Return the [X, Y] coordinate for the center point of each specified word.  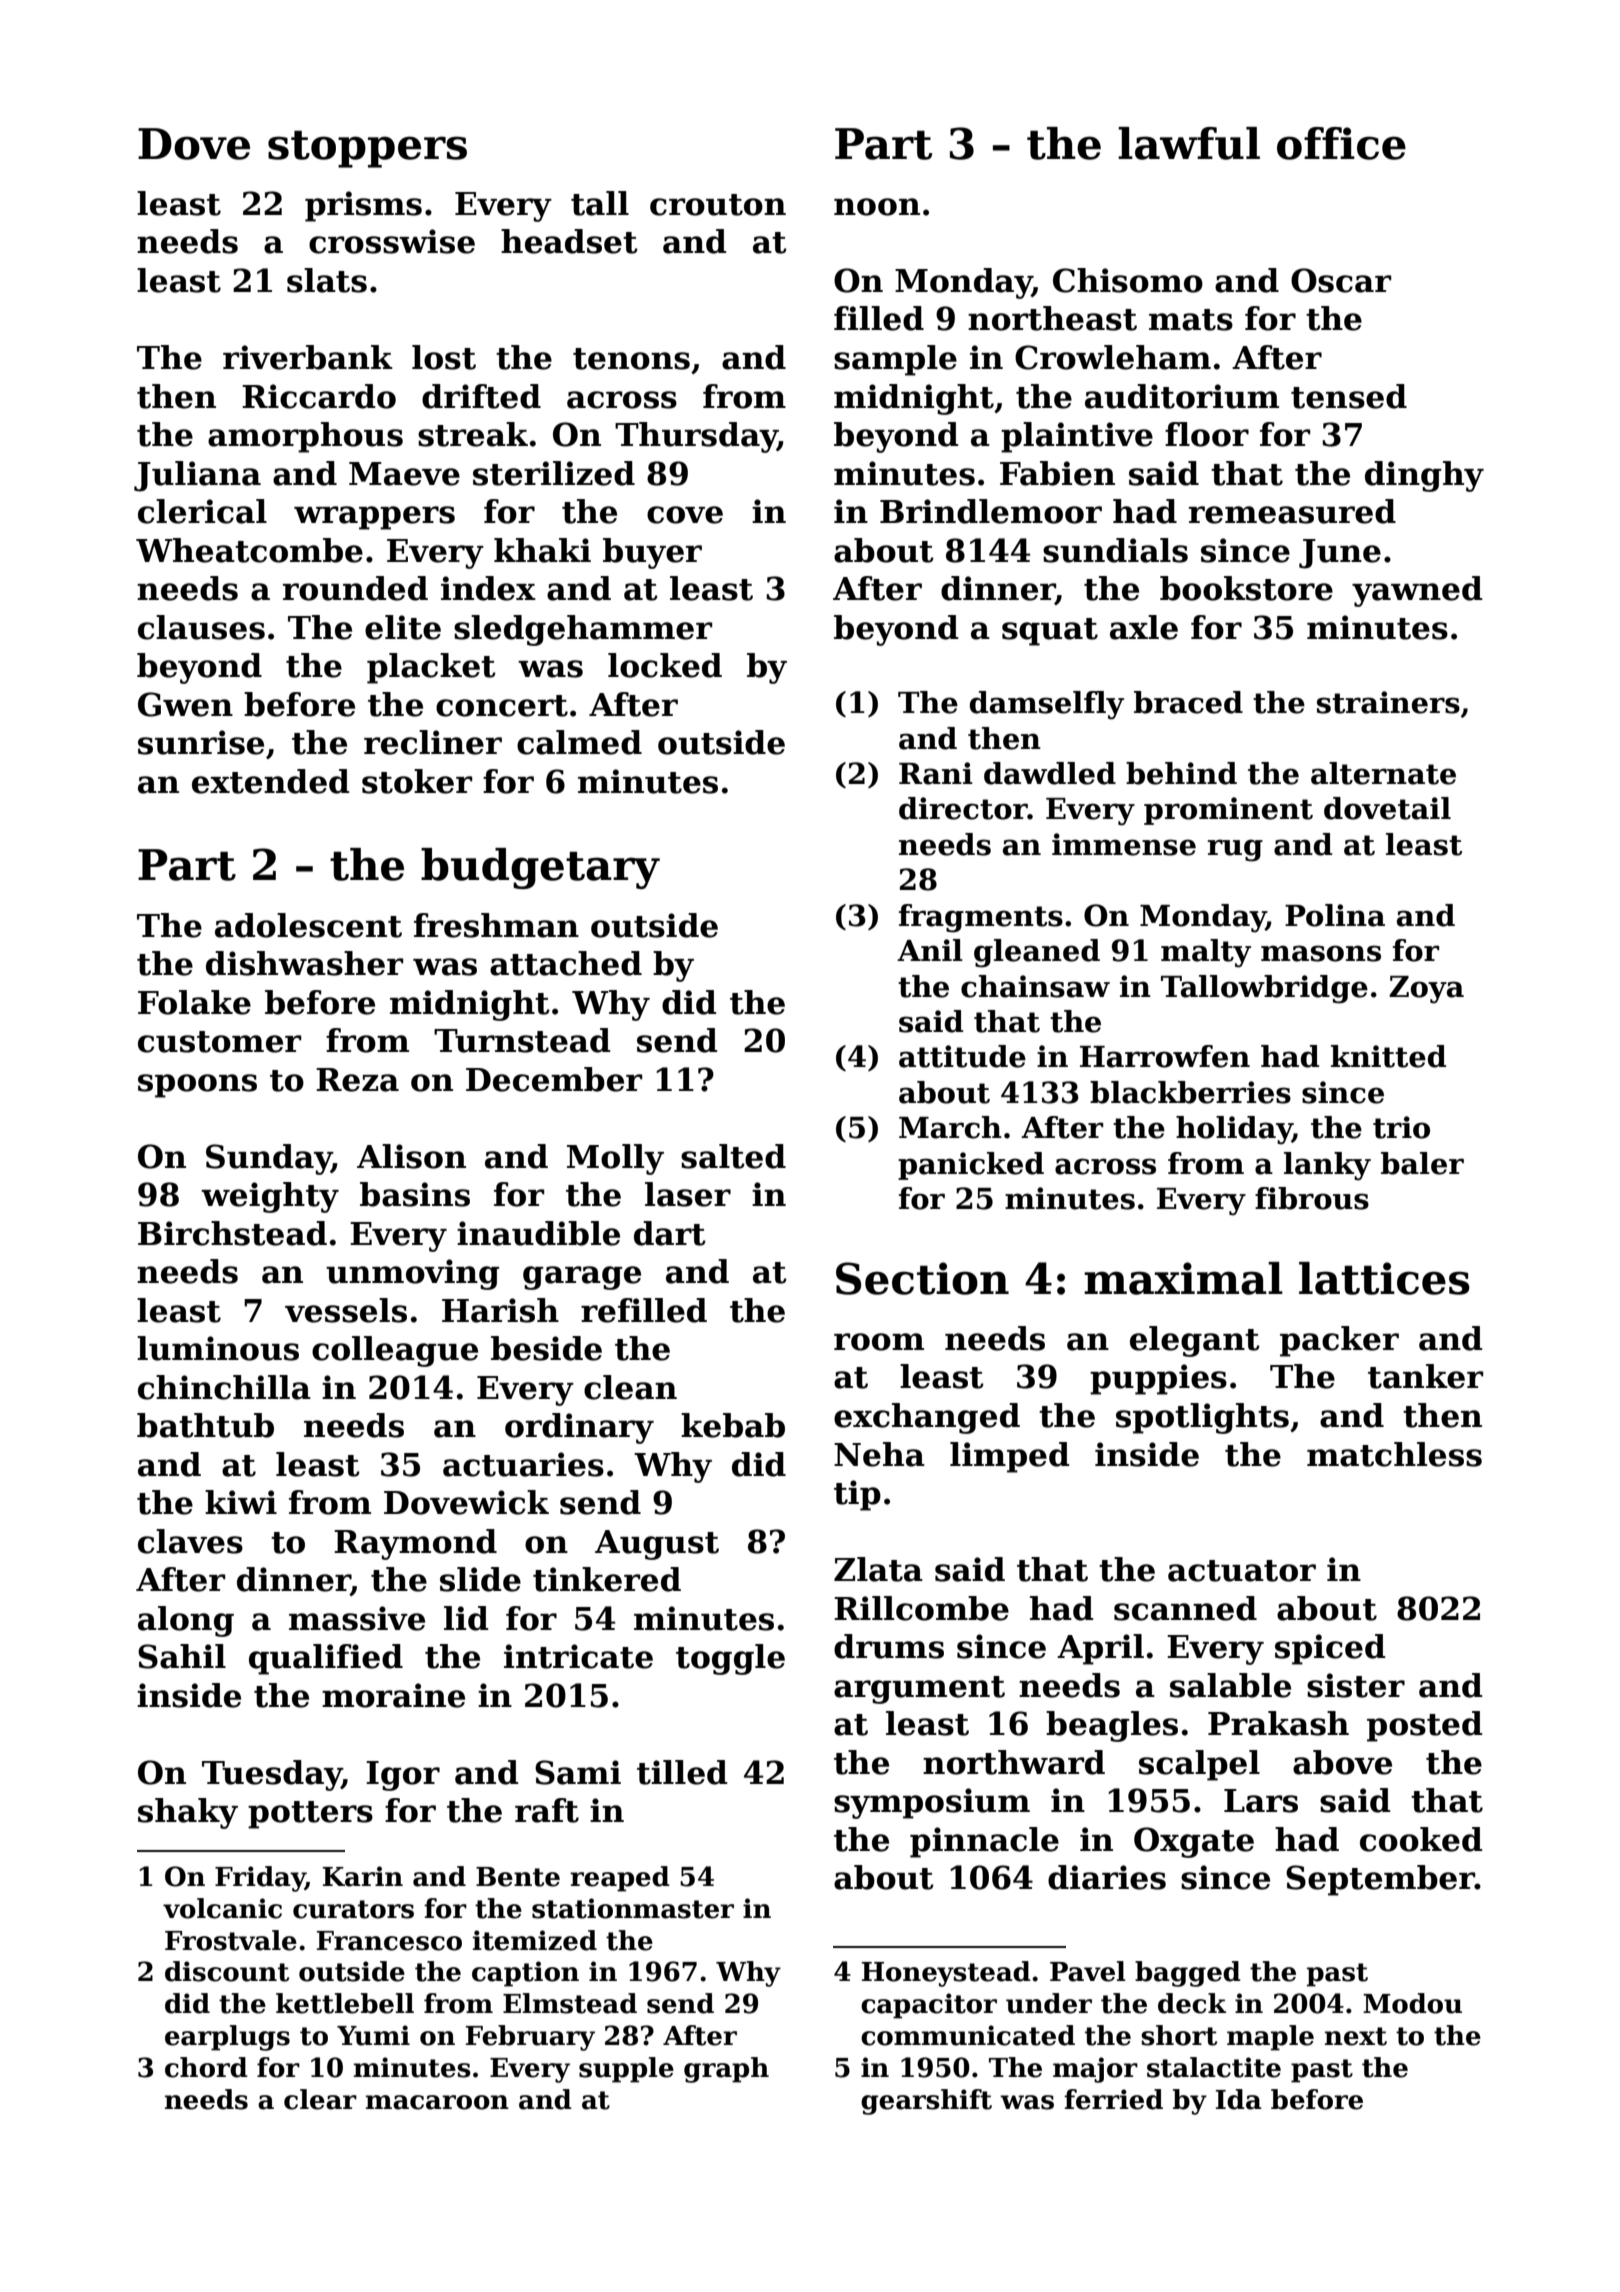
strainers [1388, 702]
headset [569, 241]
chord [206, 2067]
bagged [1188, 1974]
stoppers [367, 149]
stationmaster [633, 1908]
